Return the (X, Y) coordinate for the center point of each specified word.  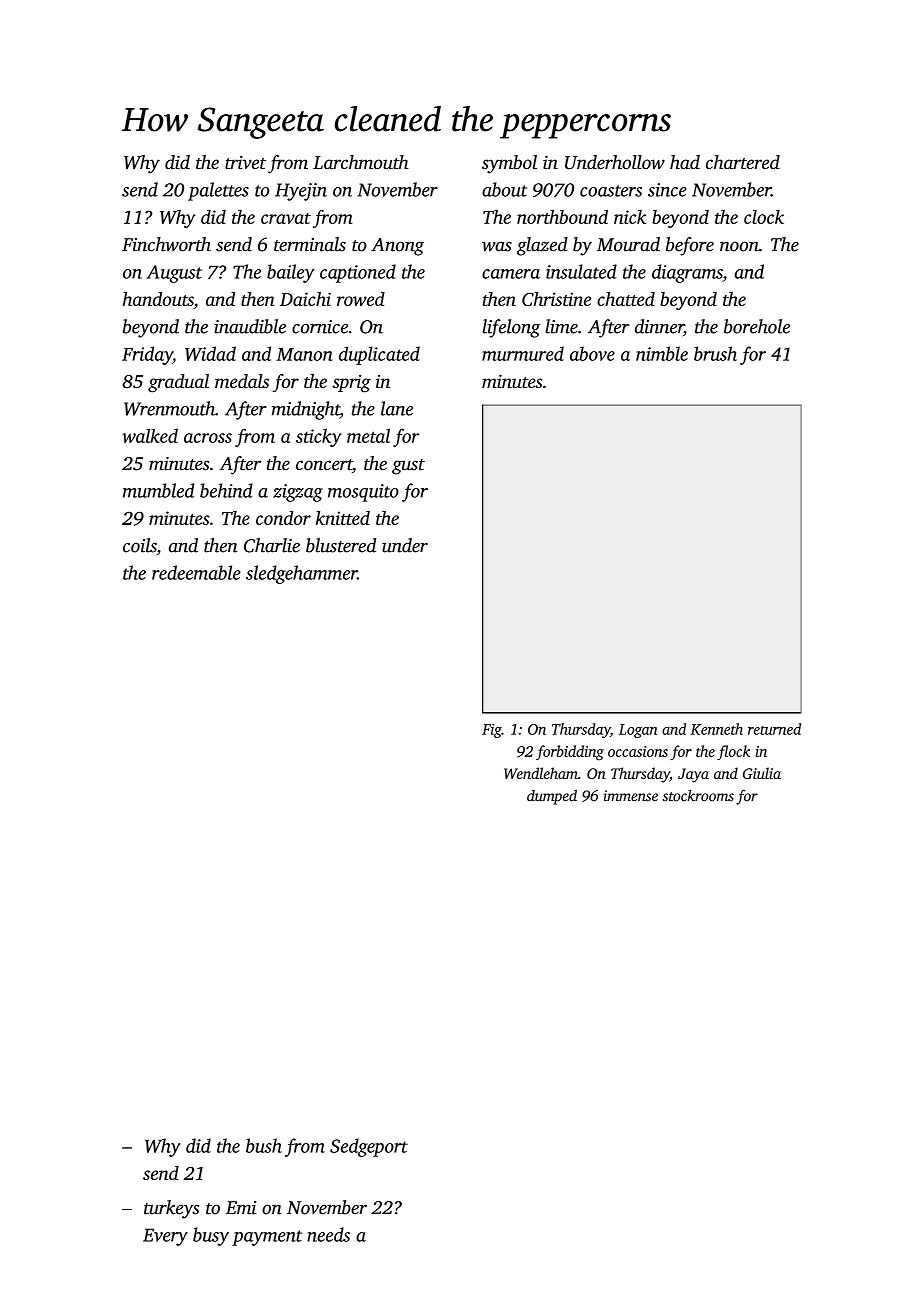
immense (631, 795)
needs (328, 1234)
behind (226, 490)
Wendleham (541, 773)
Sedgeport (369, 1147)
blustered (341, 545)
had (685, 162)
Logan (638, 731)
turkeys (171, 1209)
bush (264, 1145)
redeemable (196, 572)
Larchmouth (360, 162)
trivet (245, 162)
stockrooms (698, 795)
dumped (552, 797)
